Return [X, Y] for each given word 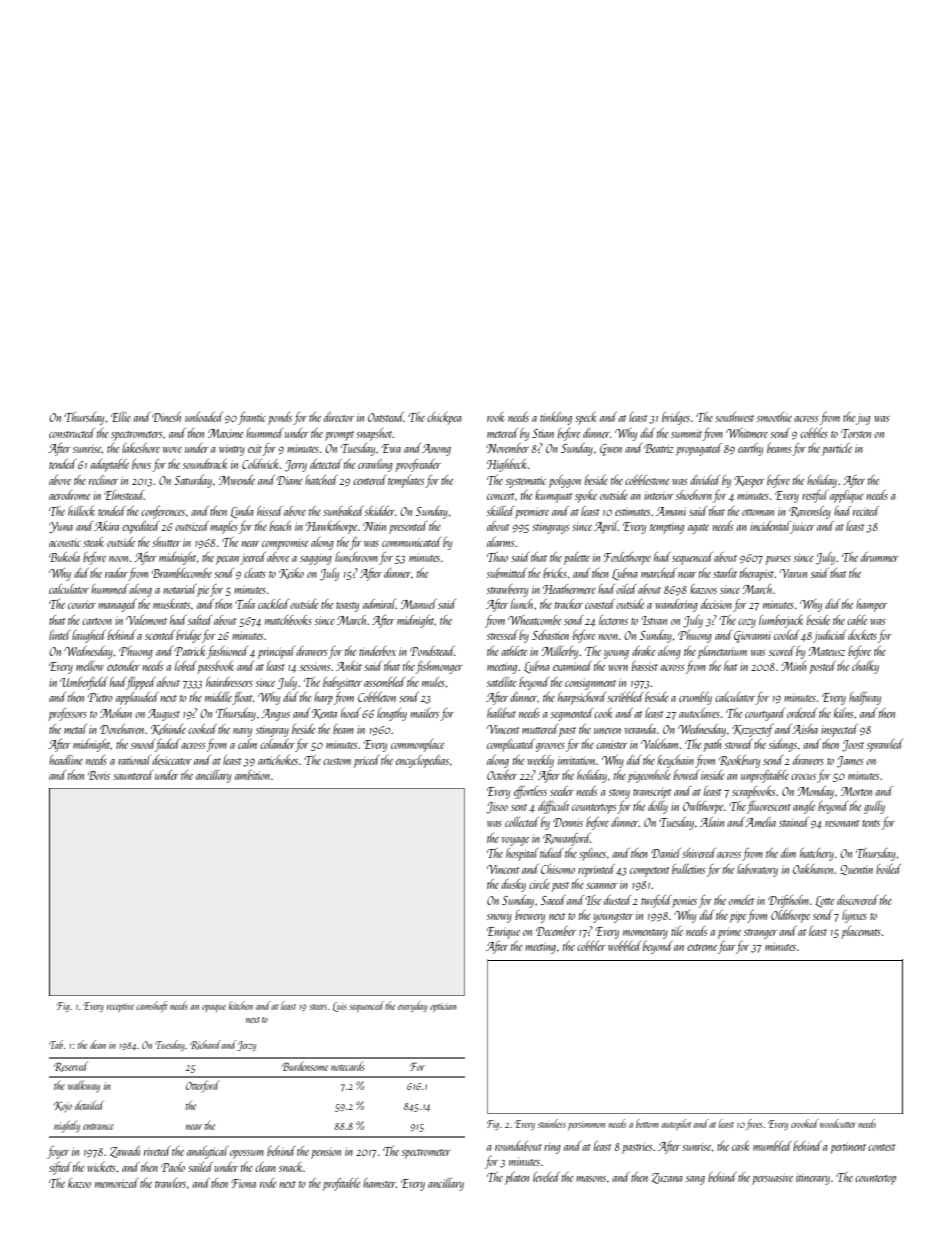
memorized [117, 1183]
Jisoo [497, 808]
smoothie [774, 417]
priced [367, 761]
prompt [339, 436]
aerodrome [69, 495]
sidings [783, 745]
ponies [684, 902]
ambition [252, 775]
